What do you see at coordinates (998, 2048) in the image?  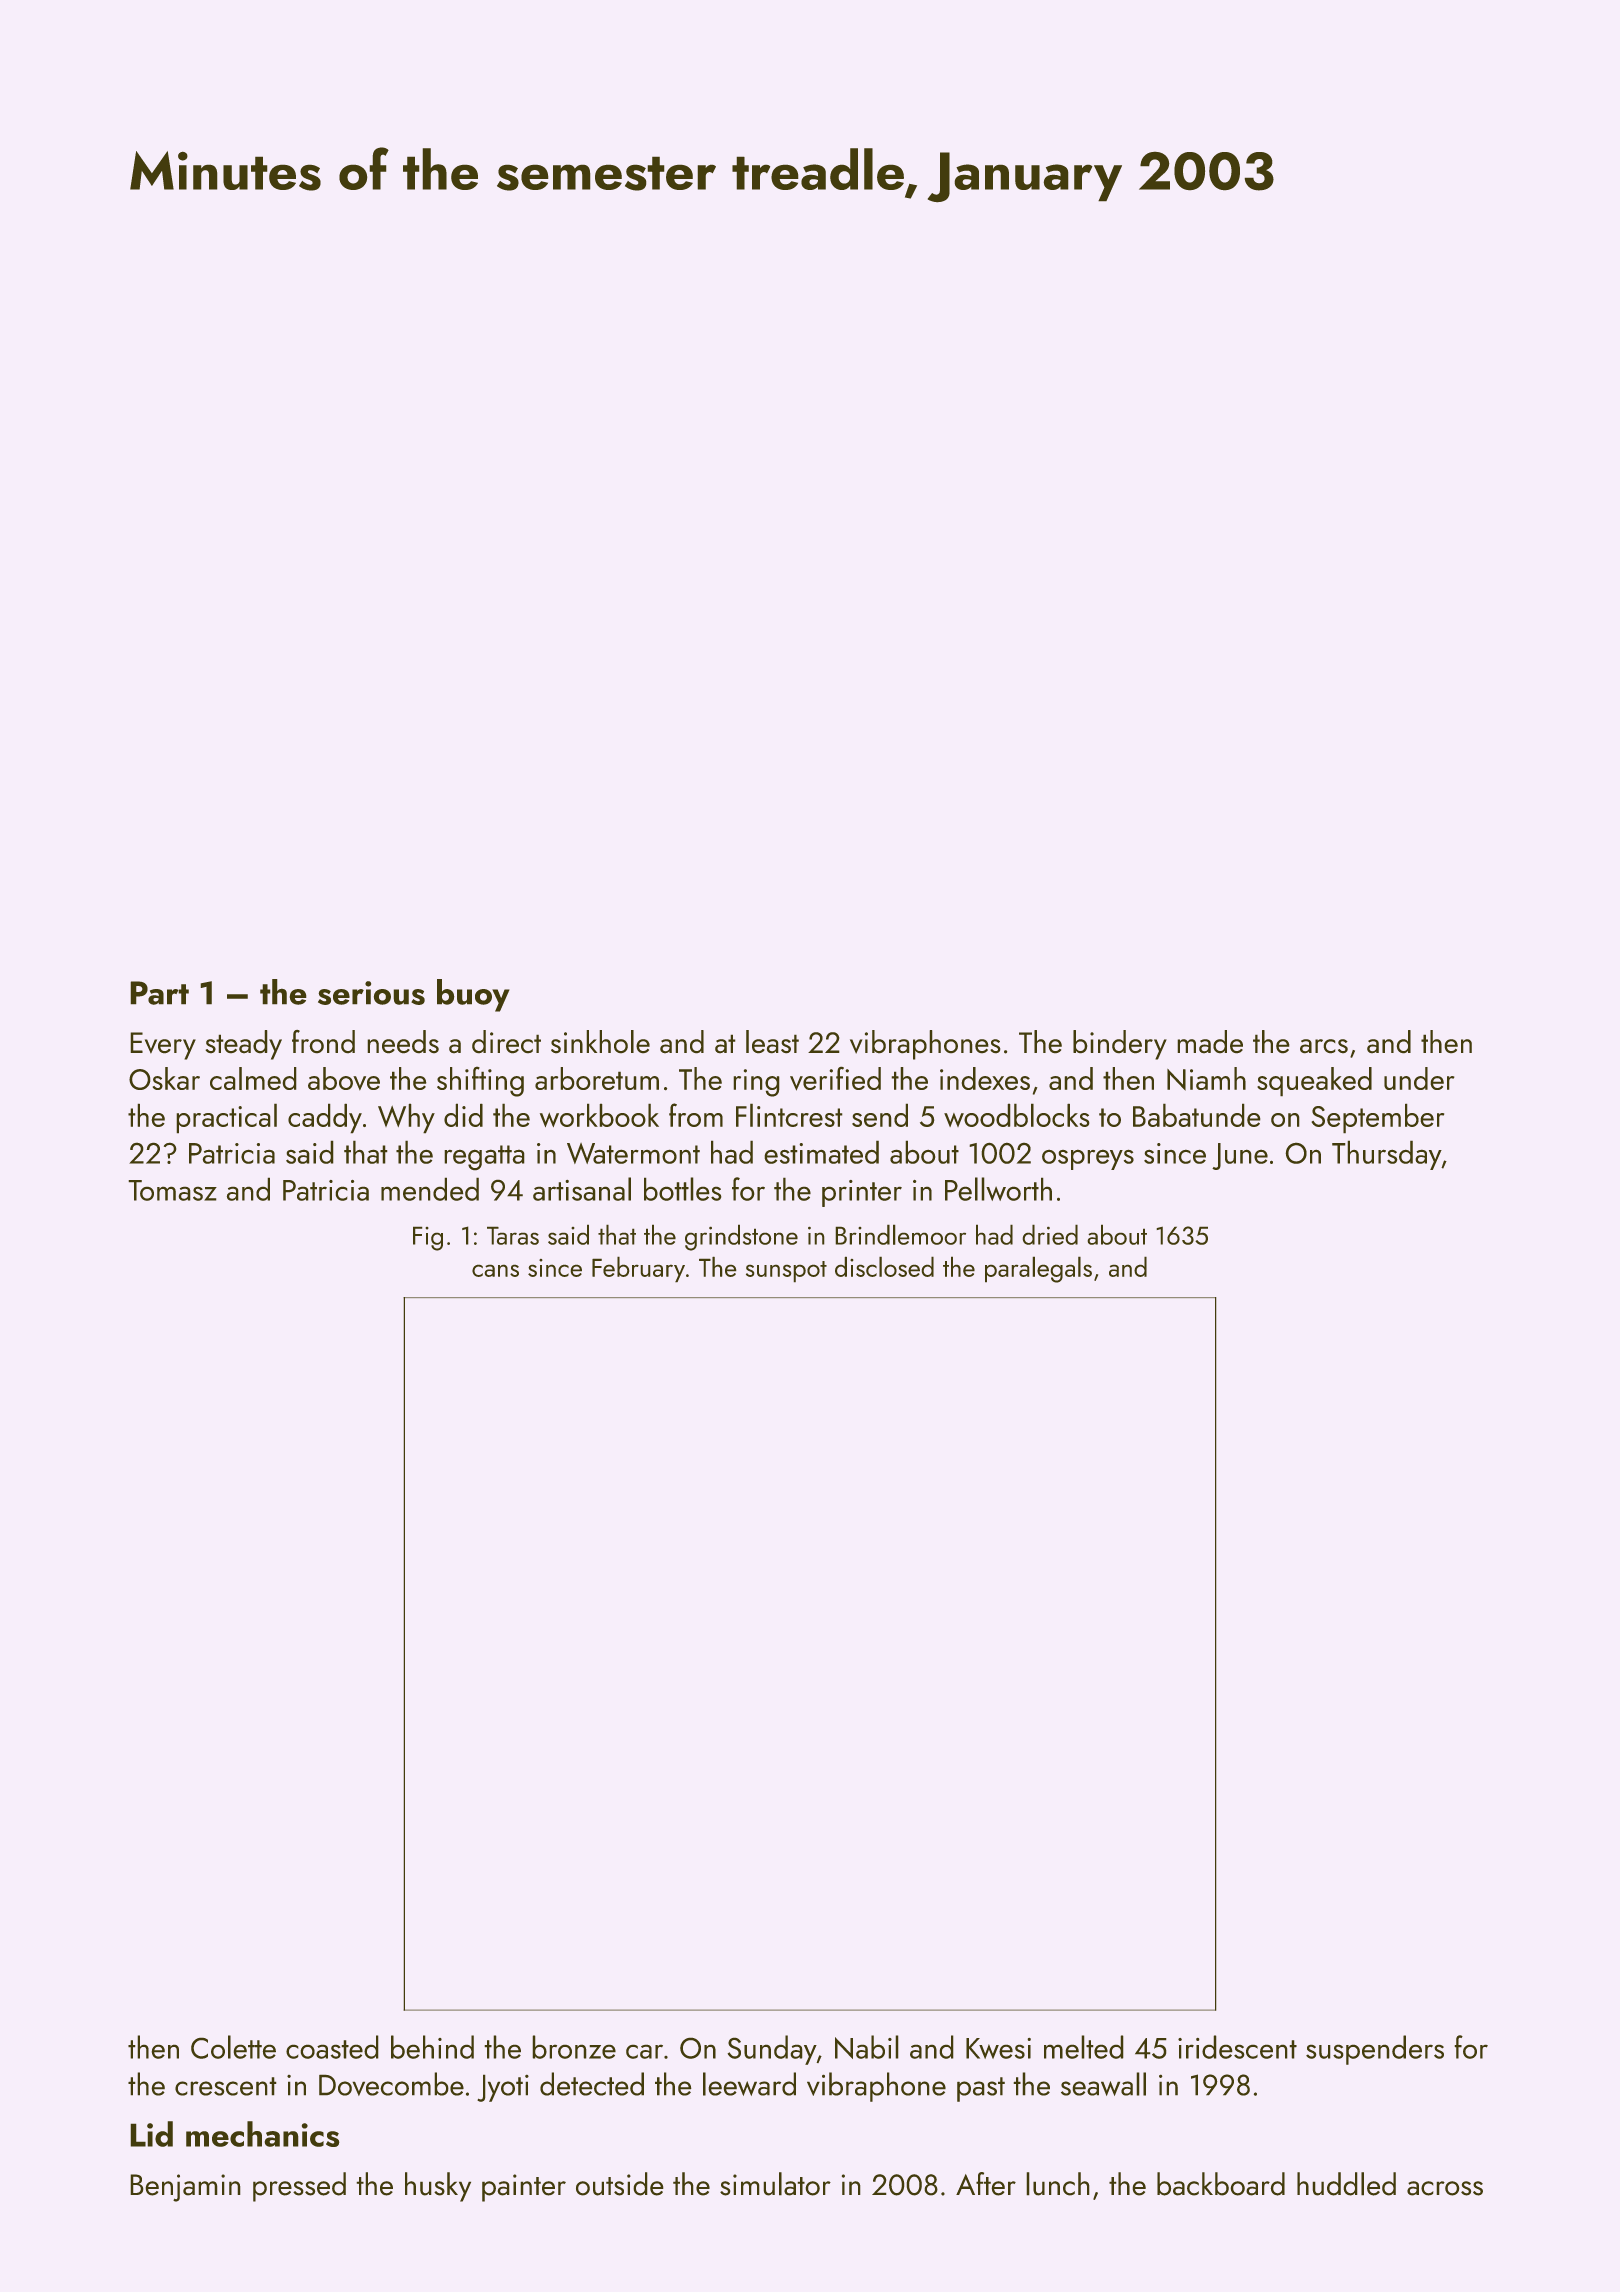 I see `Kwesi` at bounding box center [998, 2048].
